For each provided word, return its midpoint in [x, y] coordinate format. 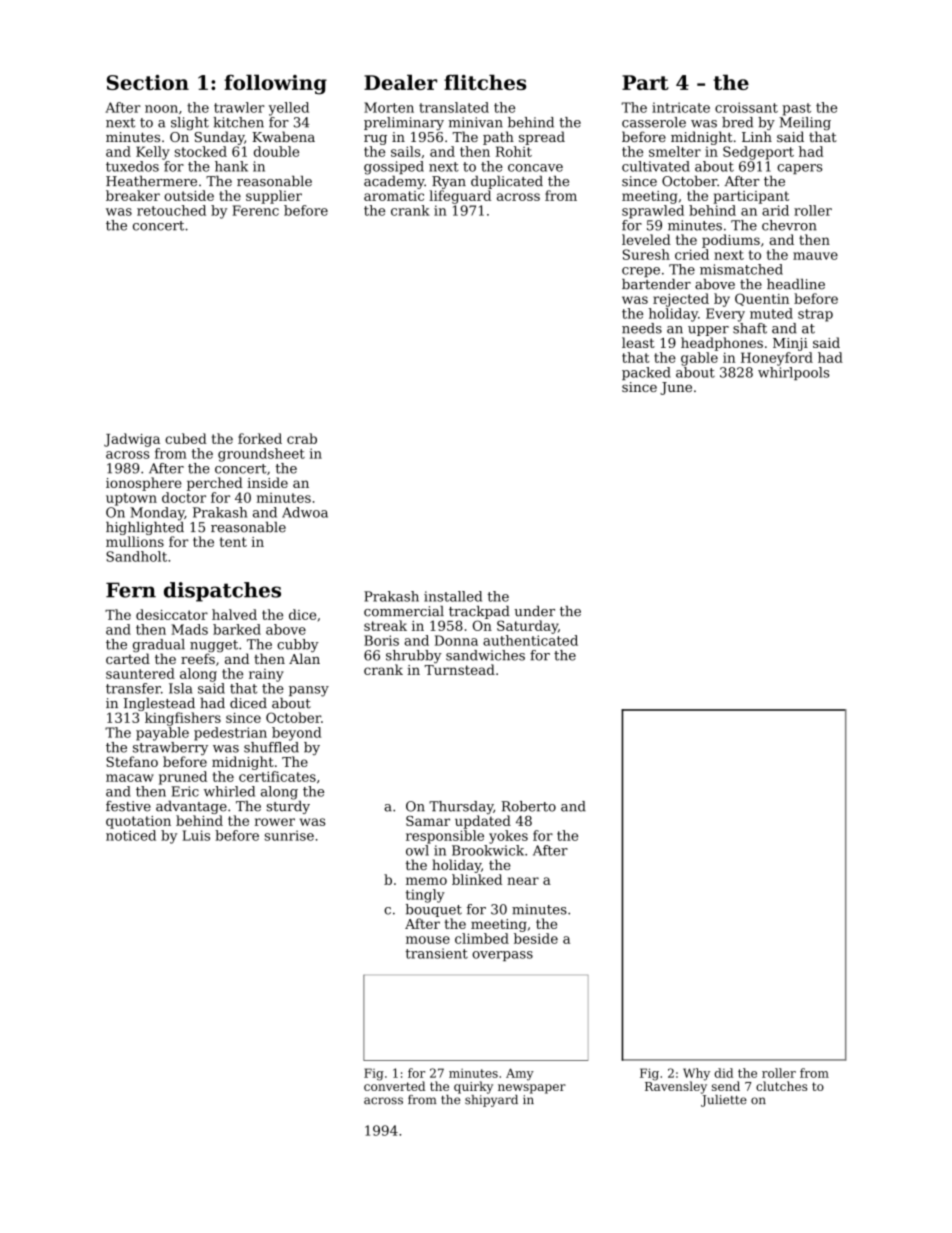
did [723, 1073]
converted [394, 1086]
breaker [133, 195]
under [534, 611]
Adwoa [305, 512]
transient [436, 953]
